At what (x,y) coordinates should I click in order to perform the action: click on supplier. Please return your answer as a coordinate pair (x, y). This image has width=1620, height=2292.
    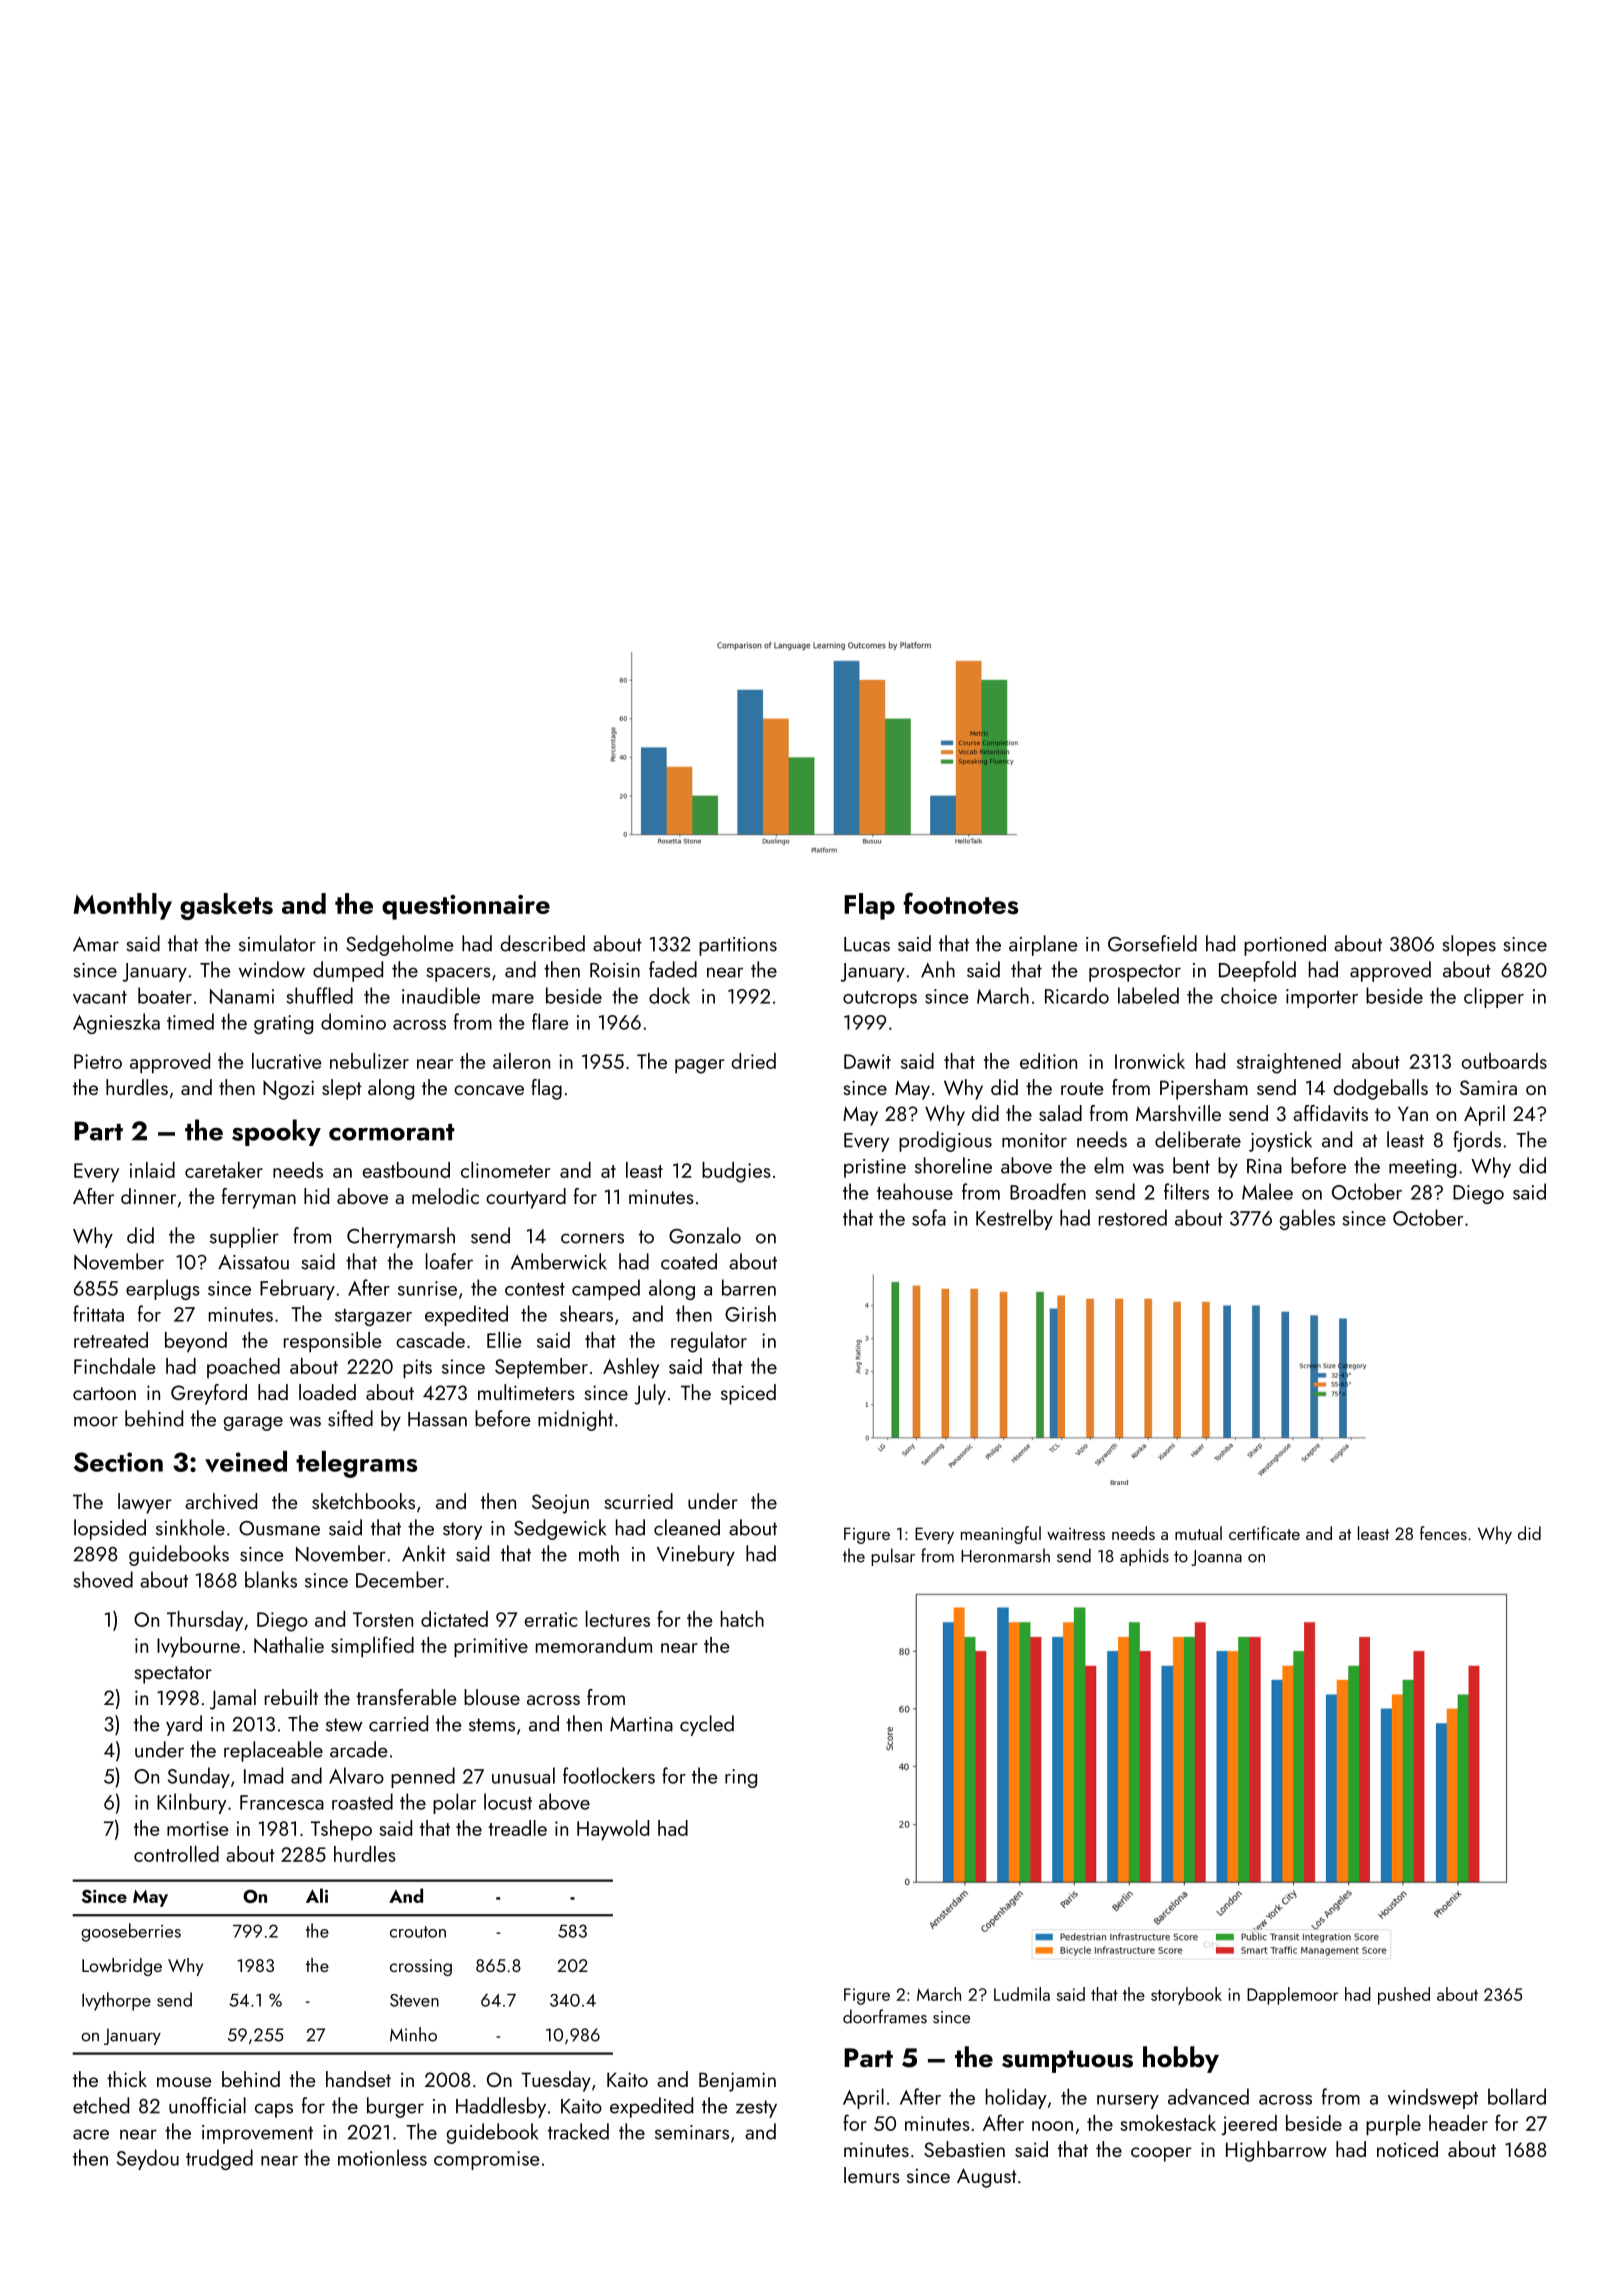
    Looking at the image, I should click on (244, 1237).
